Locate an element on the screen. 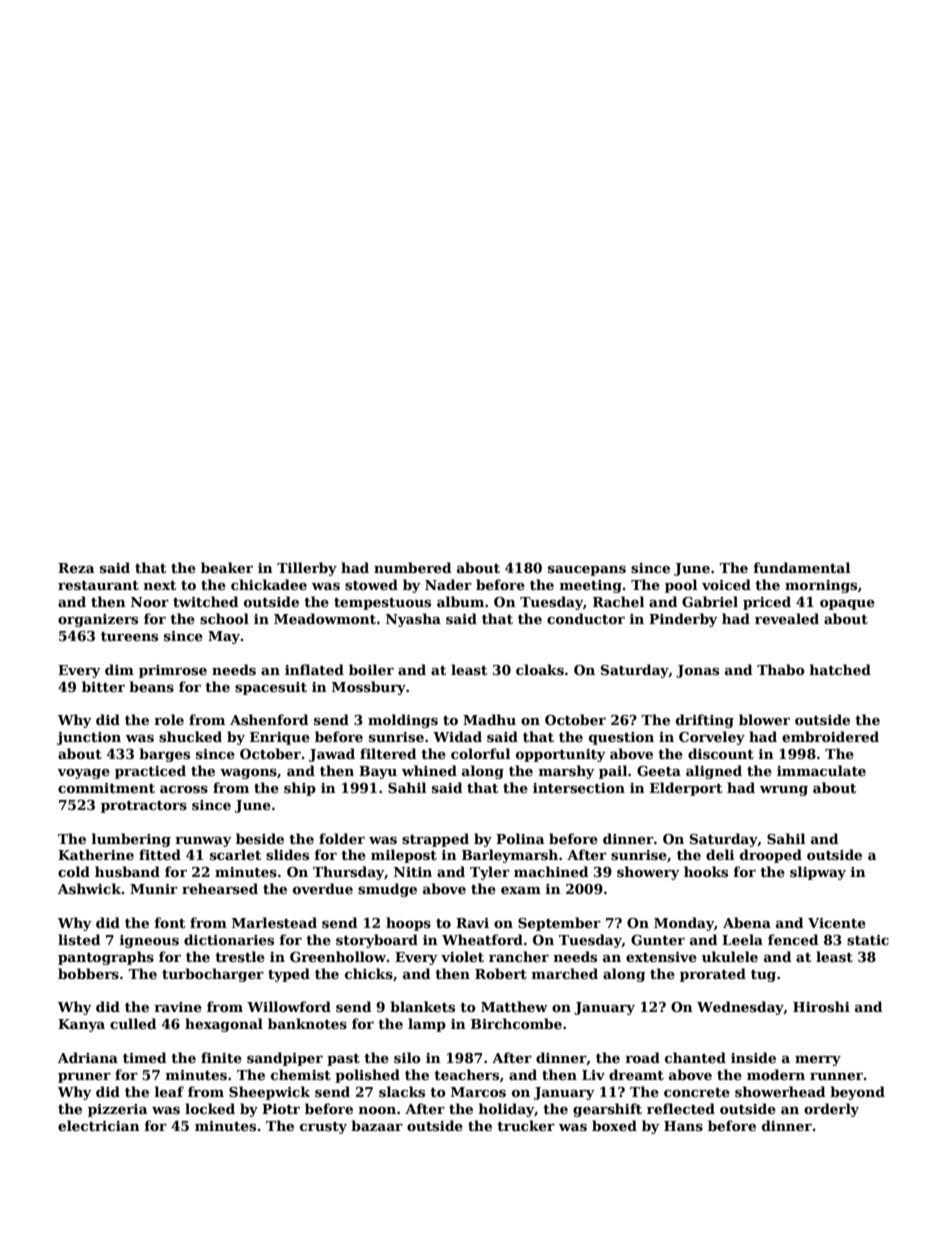 The width and height of the screenshot is (952, 1233). numbered is located at coordinates (412, 567).
